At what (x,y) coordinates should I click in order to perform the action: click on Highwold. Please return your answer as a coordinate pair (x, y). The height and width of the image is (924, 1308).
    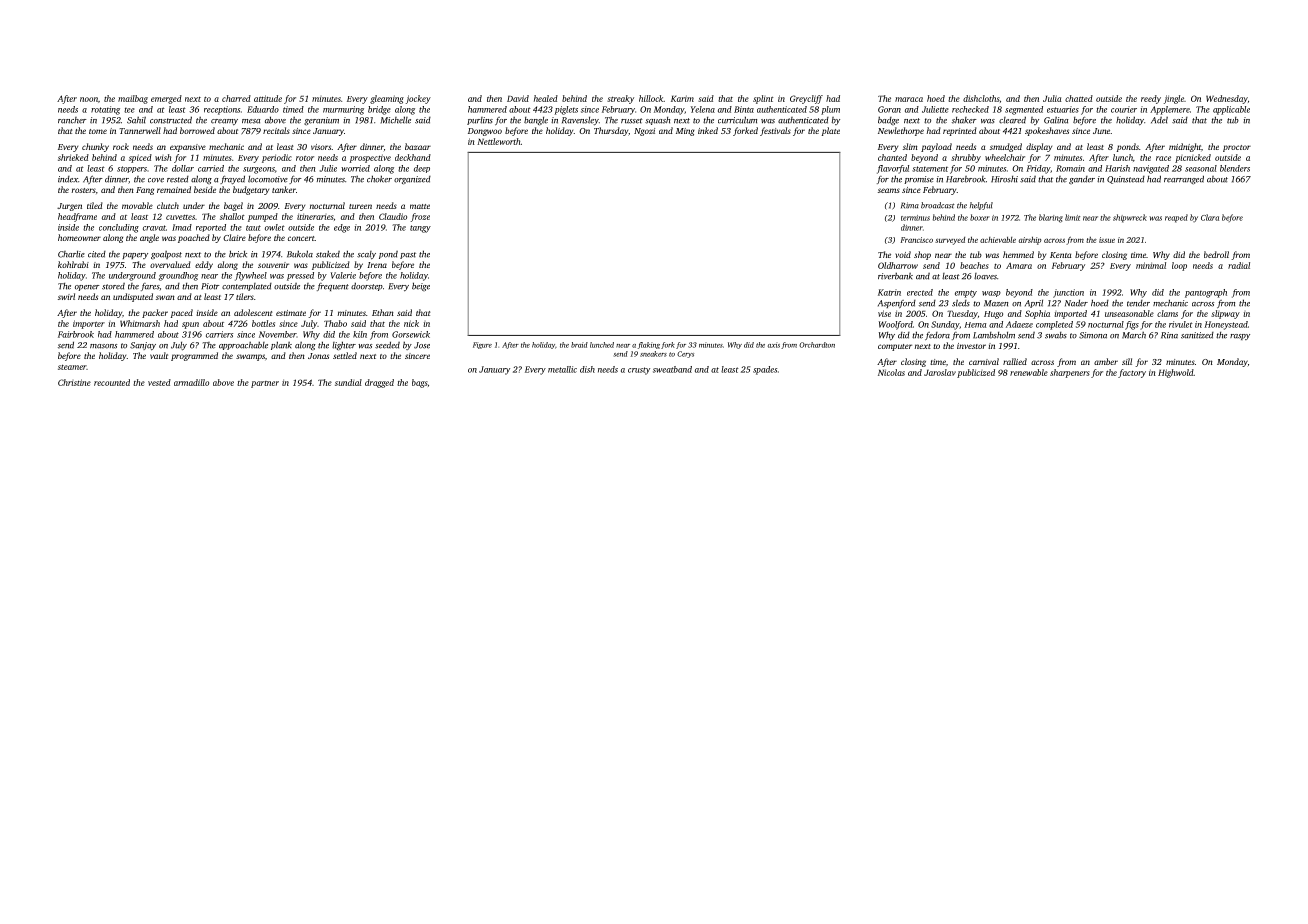
    Looking at the image, I should click on (1176, 373).
